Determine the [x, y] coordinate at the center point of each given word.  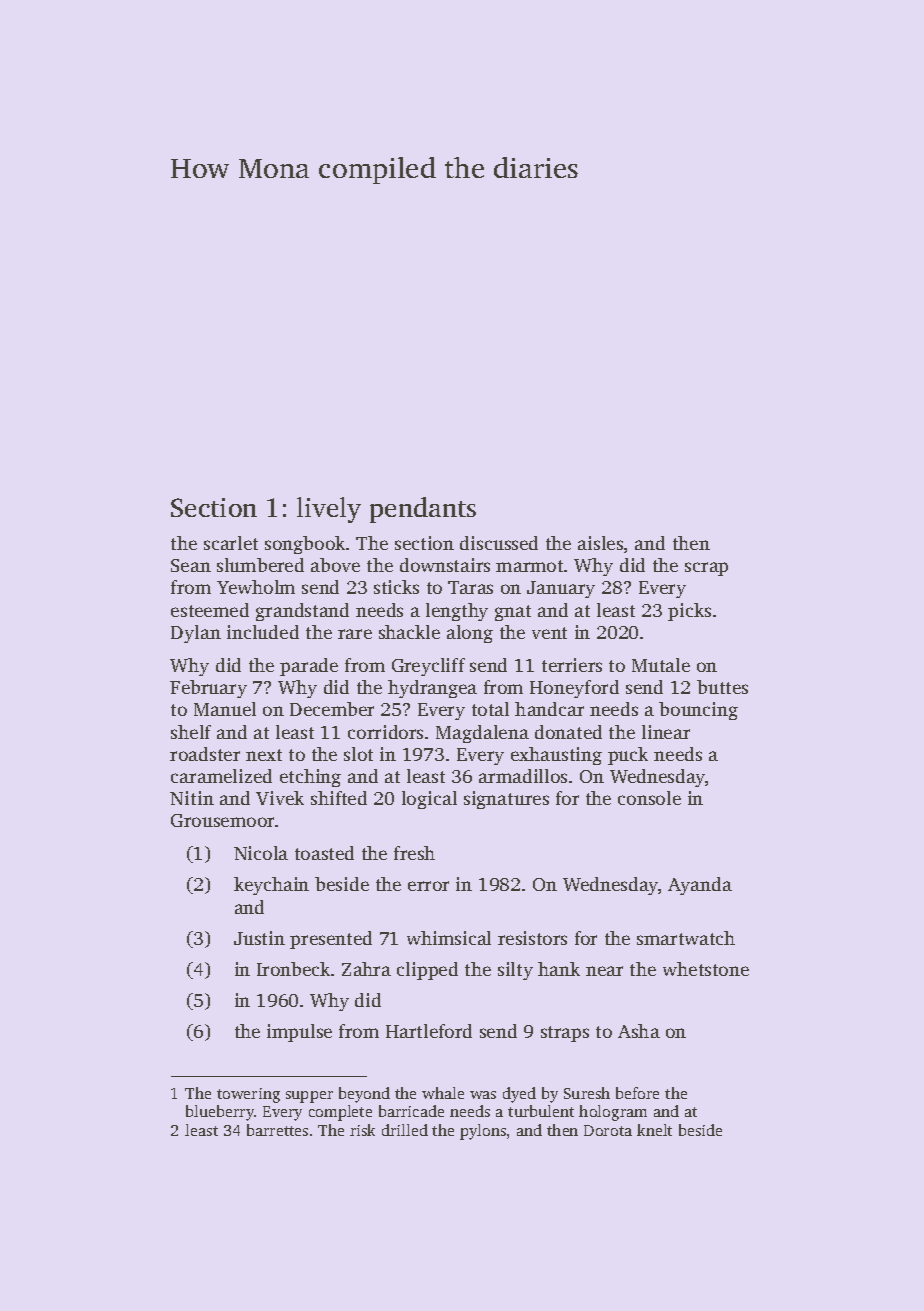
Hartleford [429, 1031]
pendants [423, 510]
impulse [299, 1033]
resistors [532, 938]
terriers [572, 665]
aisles [600, 543]
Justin [259, 938]
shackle [409, 632]
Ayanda [700, 886]
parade [309, 667]
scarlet [231, 543]
